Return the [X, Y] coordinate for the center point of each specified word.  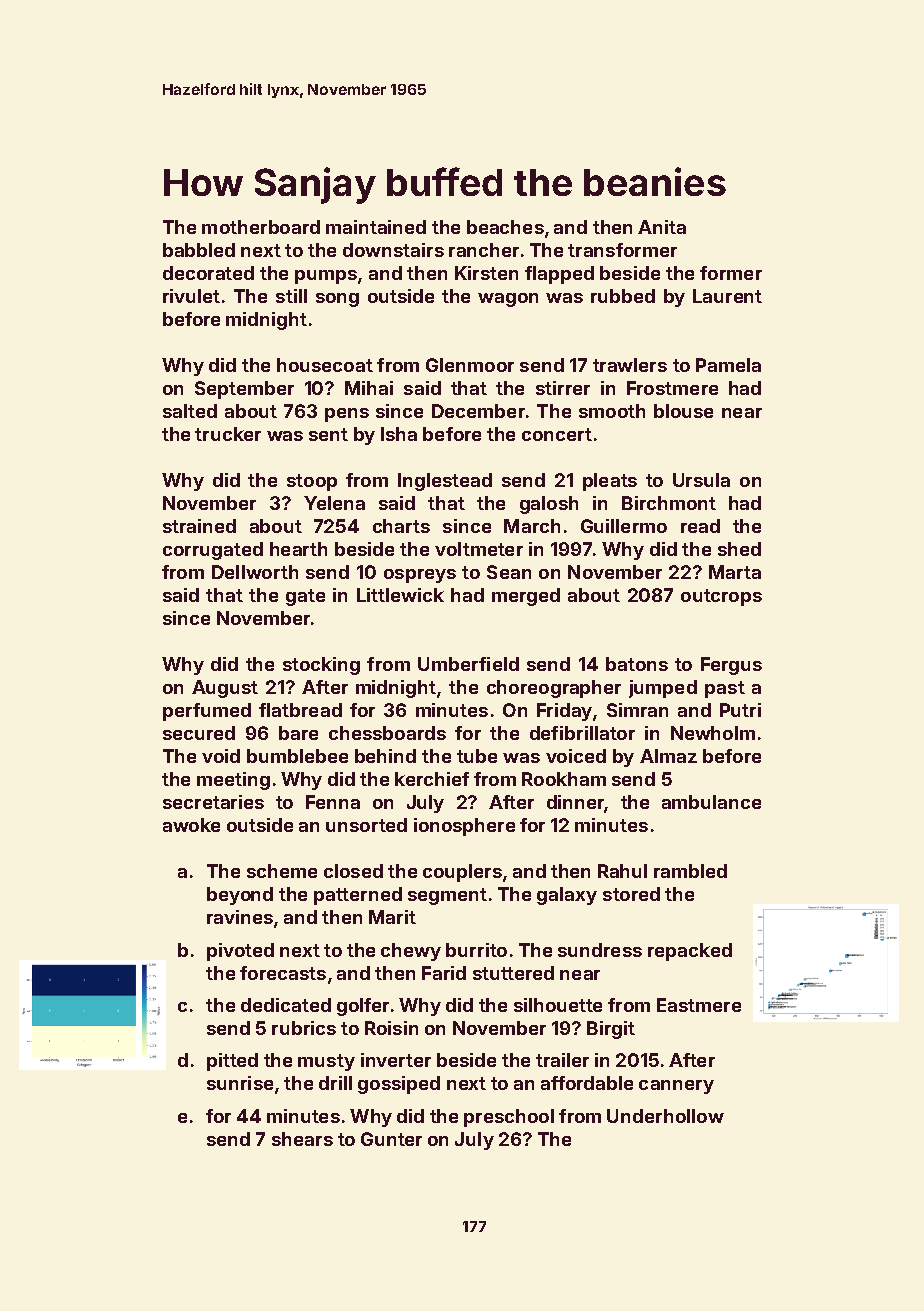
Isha [399, 434]
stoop [312, 482]
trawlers [630, 365]
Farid [444, 973]
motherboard [261, 227]
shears [302, 1139]
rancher [484, 250]
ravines [240, 917]
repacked [690, 952]
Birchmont [669, 503]
